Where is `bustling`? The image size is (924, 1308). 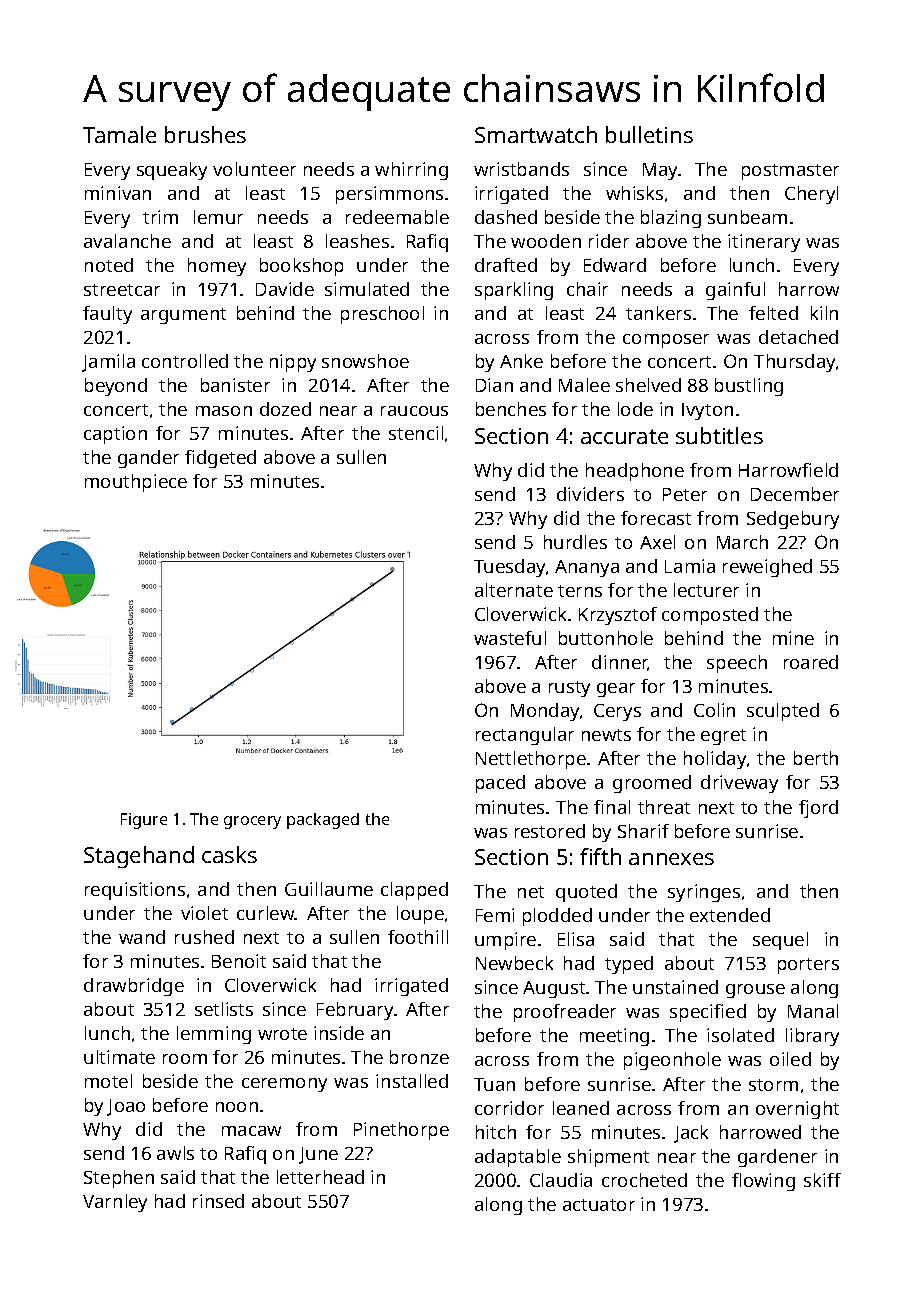 bustling is located at coordinates (749, 387).
